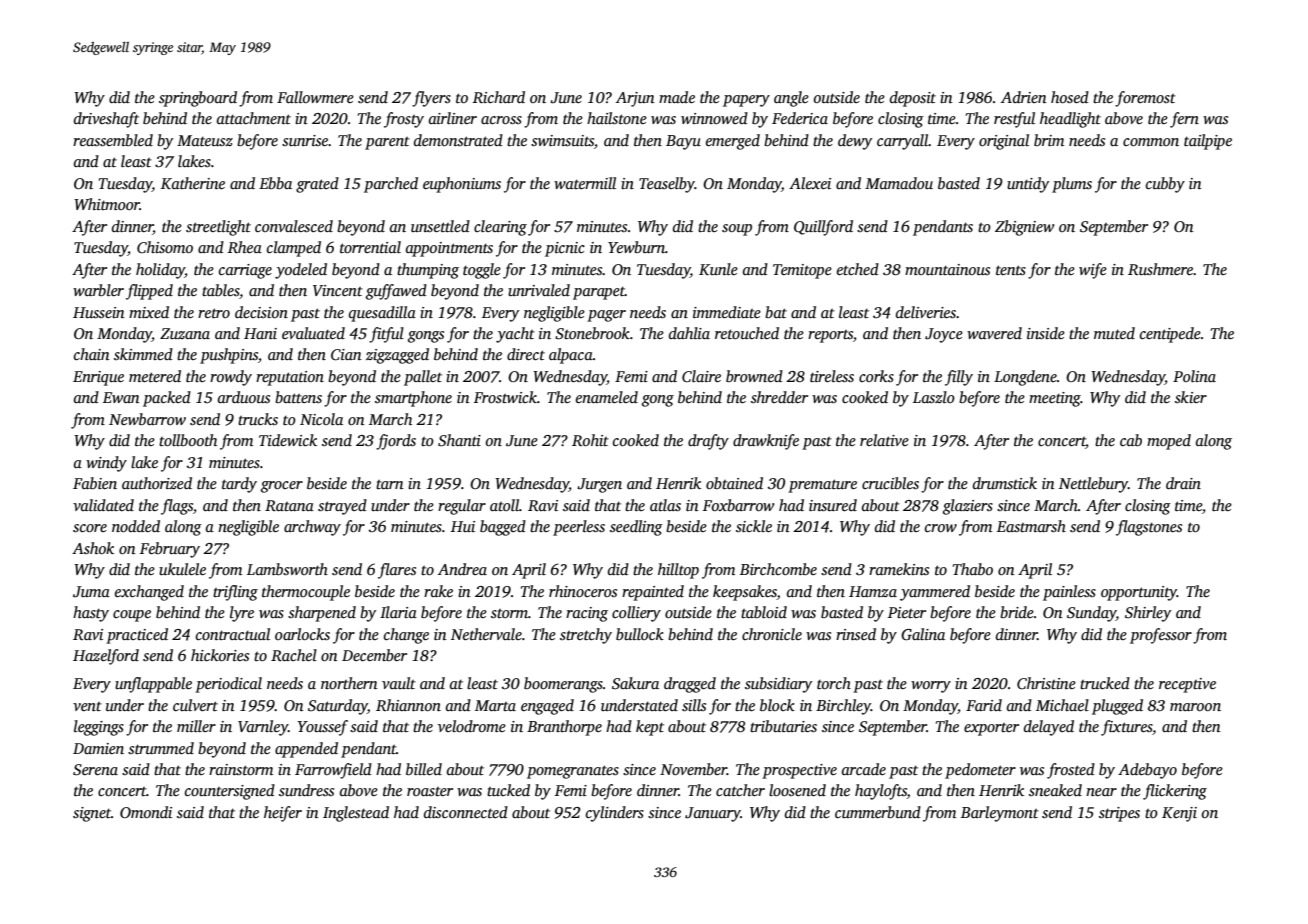 The image size is (1308, 924). I want to click on Zuzana, so click(185, 333).
